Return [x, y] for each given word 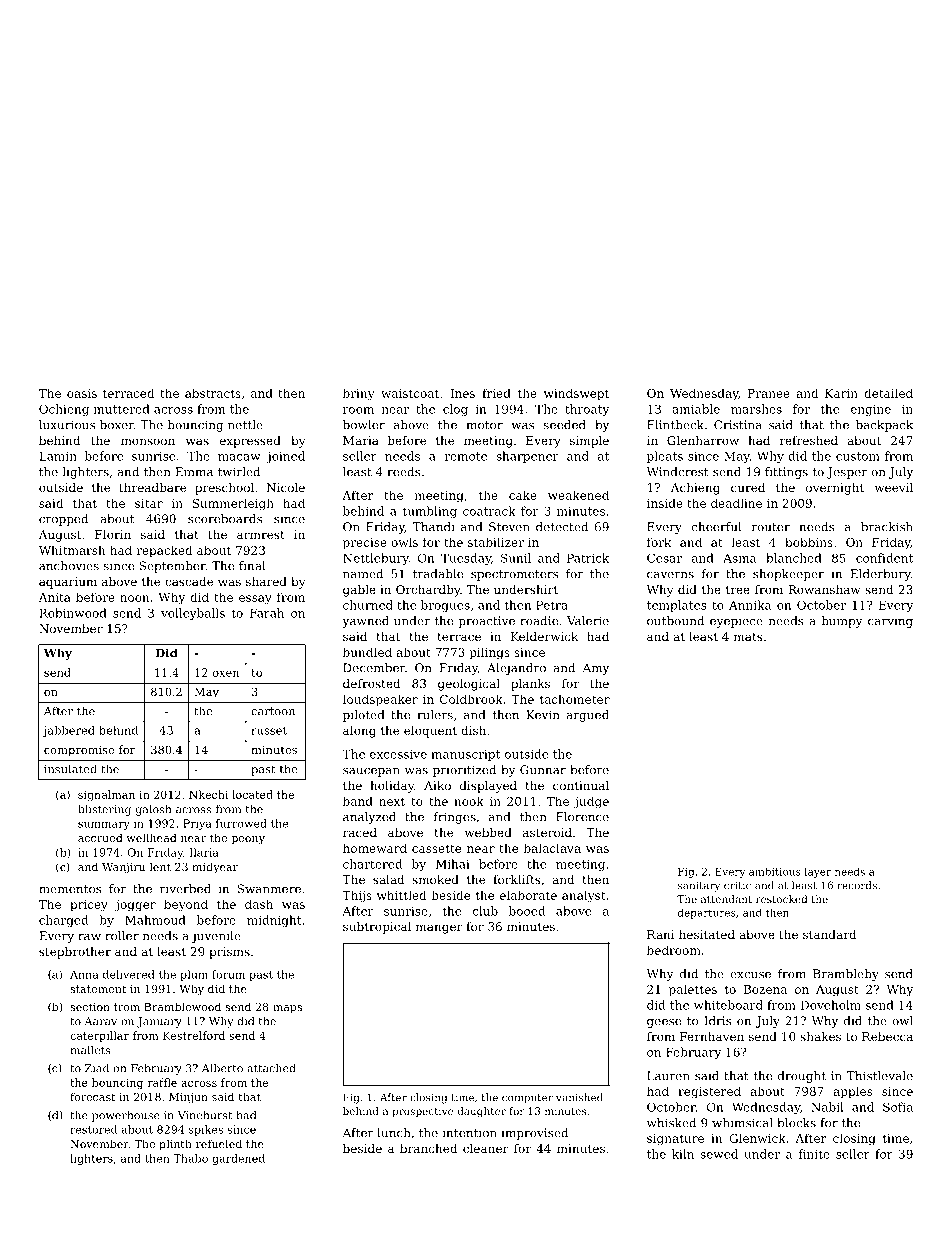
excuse [750, 975]
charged [63, 921]
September [173, 567]
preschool [224, 489]
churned [368, 605]
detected [562, 527]
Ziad [97, 1068]
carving [890, 622]
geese [664, 1023]
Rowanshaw [824, 589]
